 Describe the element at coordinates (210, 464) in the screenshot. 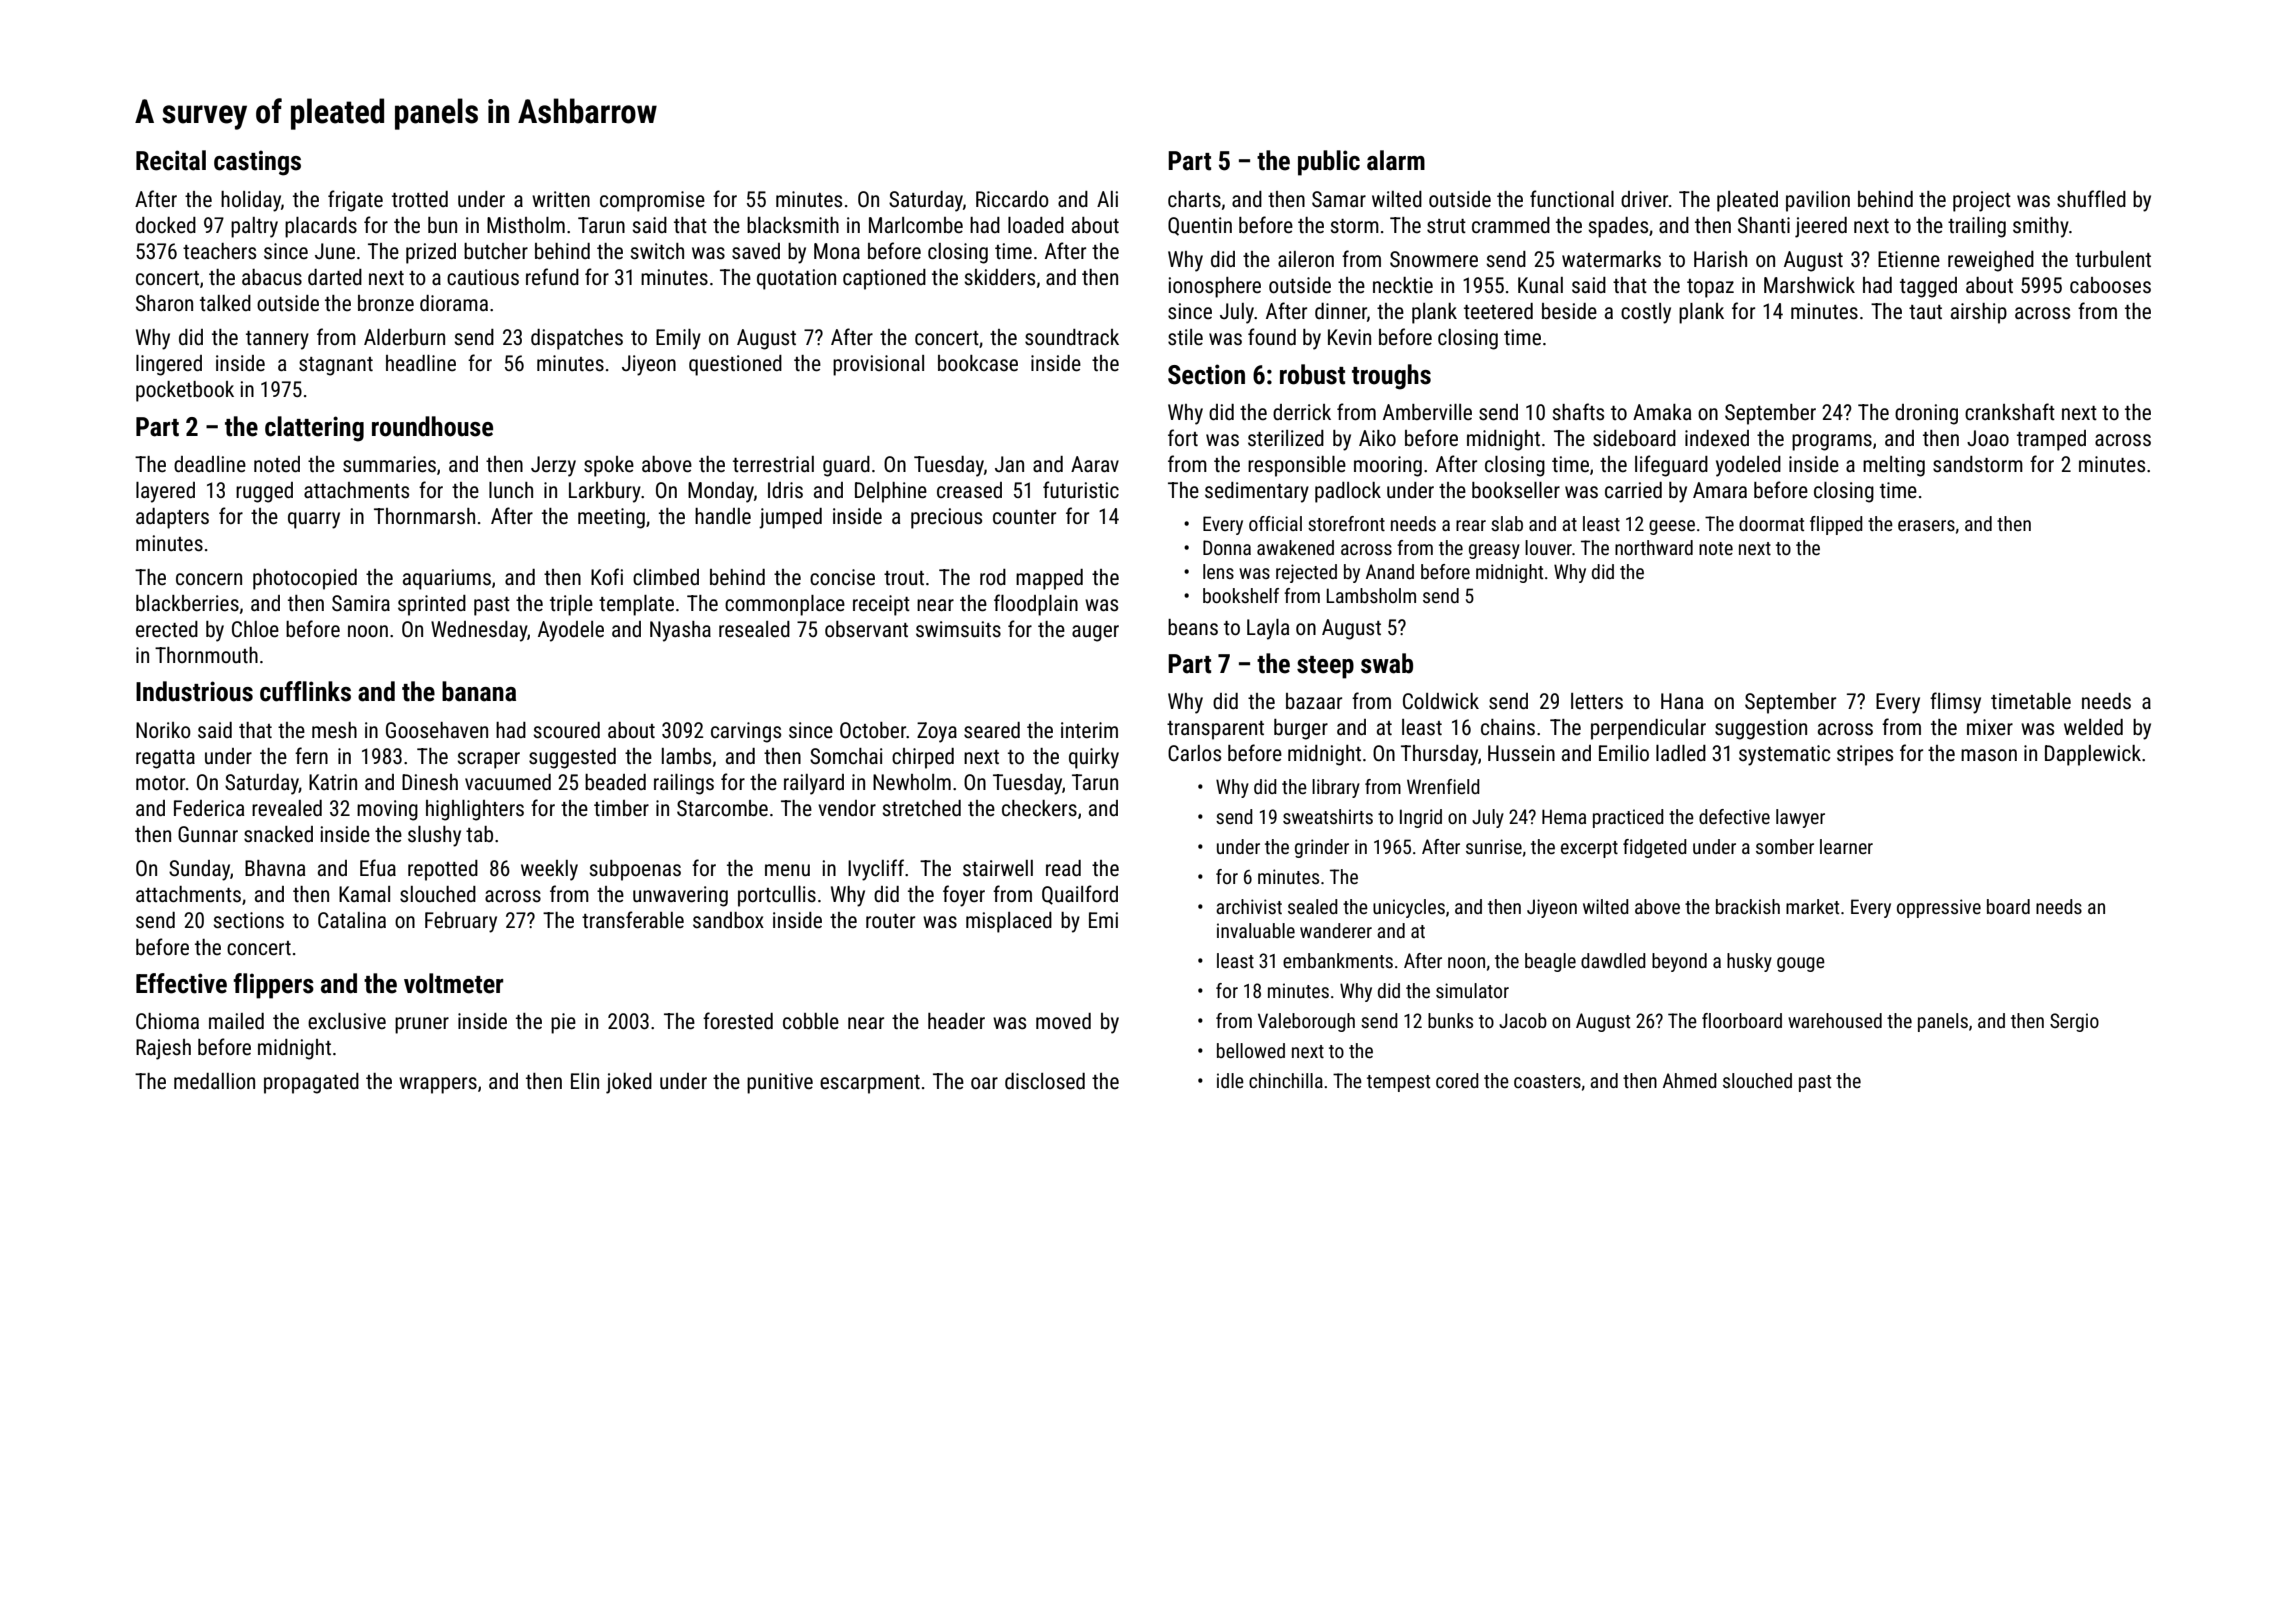

I see `deadline` at that location.
